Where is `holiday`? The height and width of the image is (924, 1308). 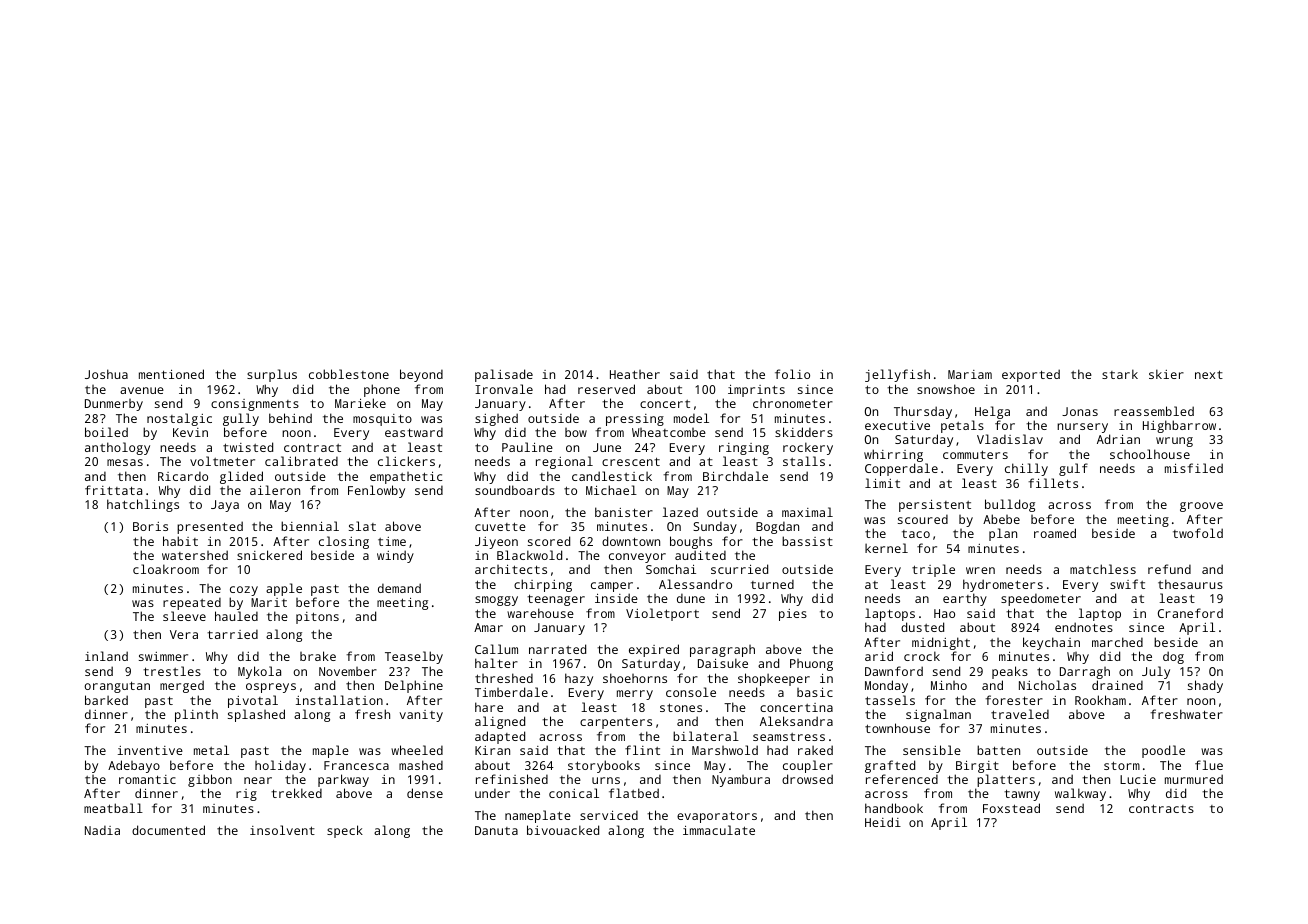
holiday is located at coordinates (280, 766).
